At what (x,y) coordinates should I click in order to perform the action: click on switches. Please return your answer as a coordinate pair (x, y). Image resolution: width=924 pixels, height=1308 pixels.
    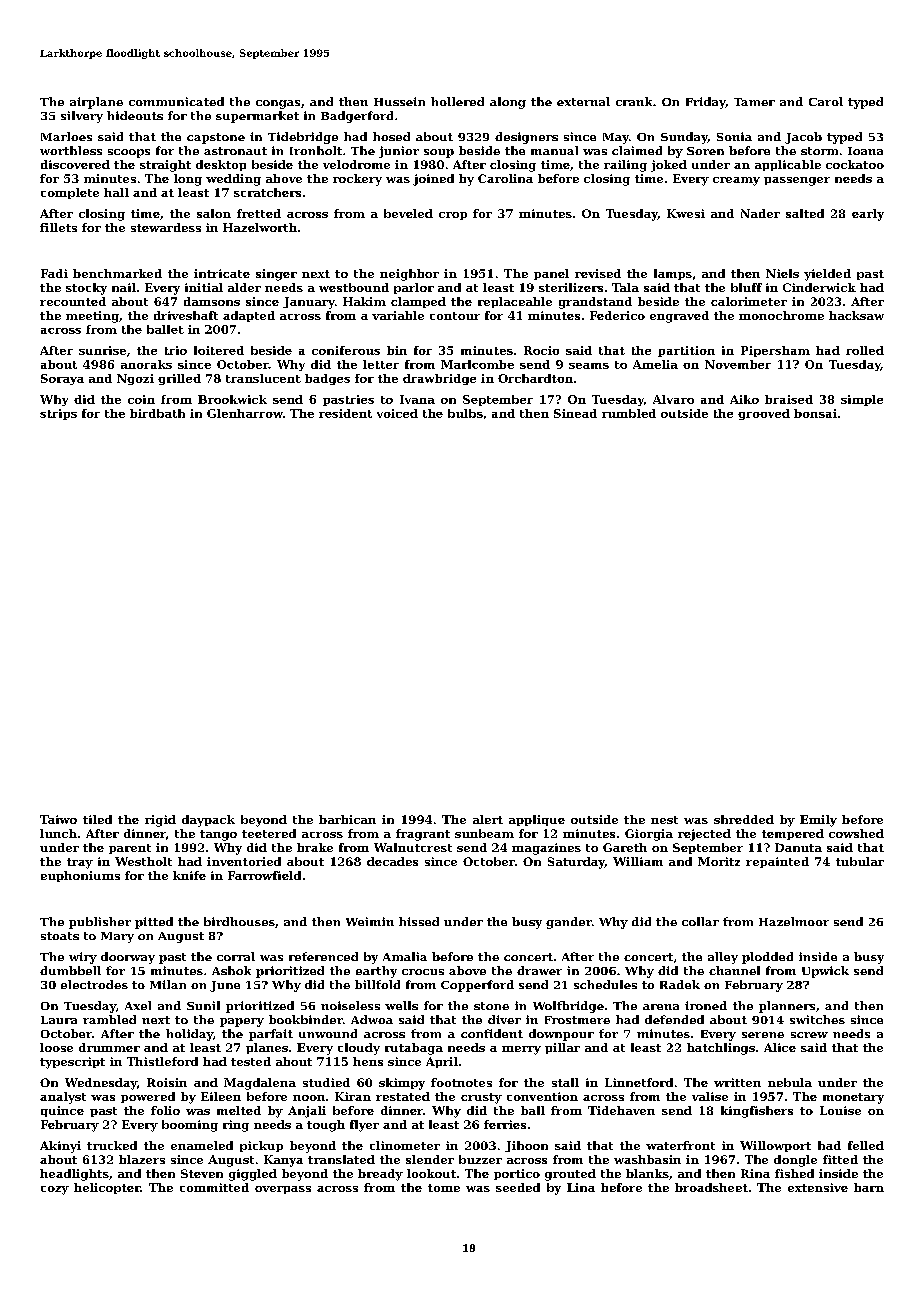
    Looking at the image, I should click on (817, 1019).
